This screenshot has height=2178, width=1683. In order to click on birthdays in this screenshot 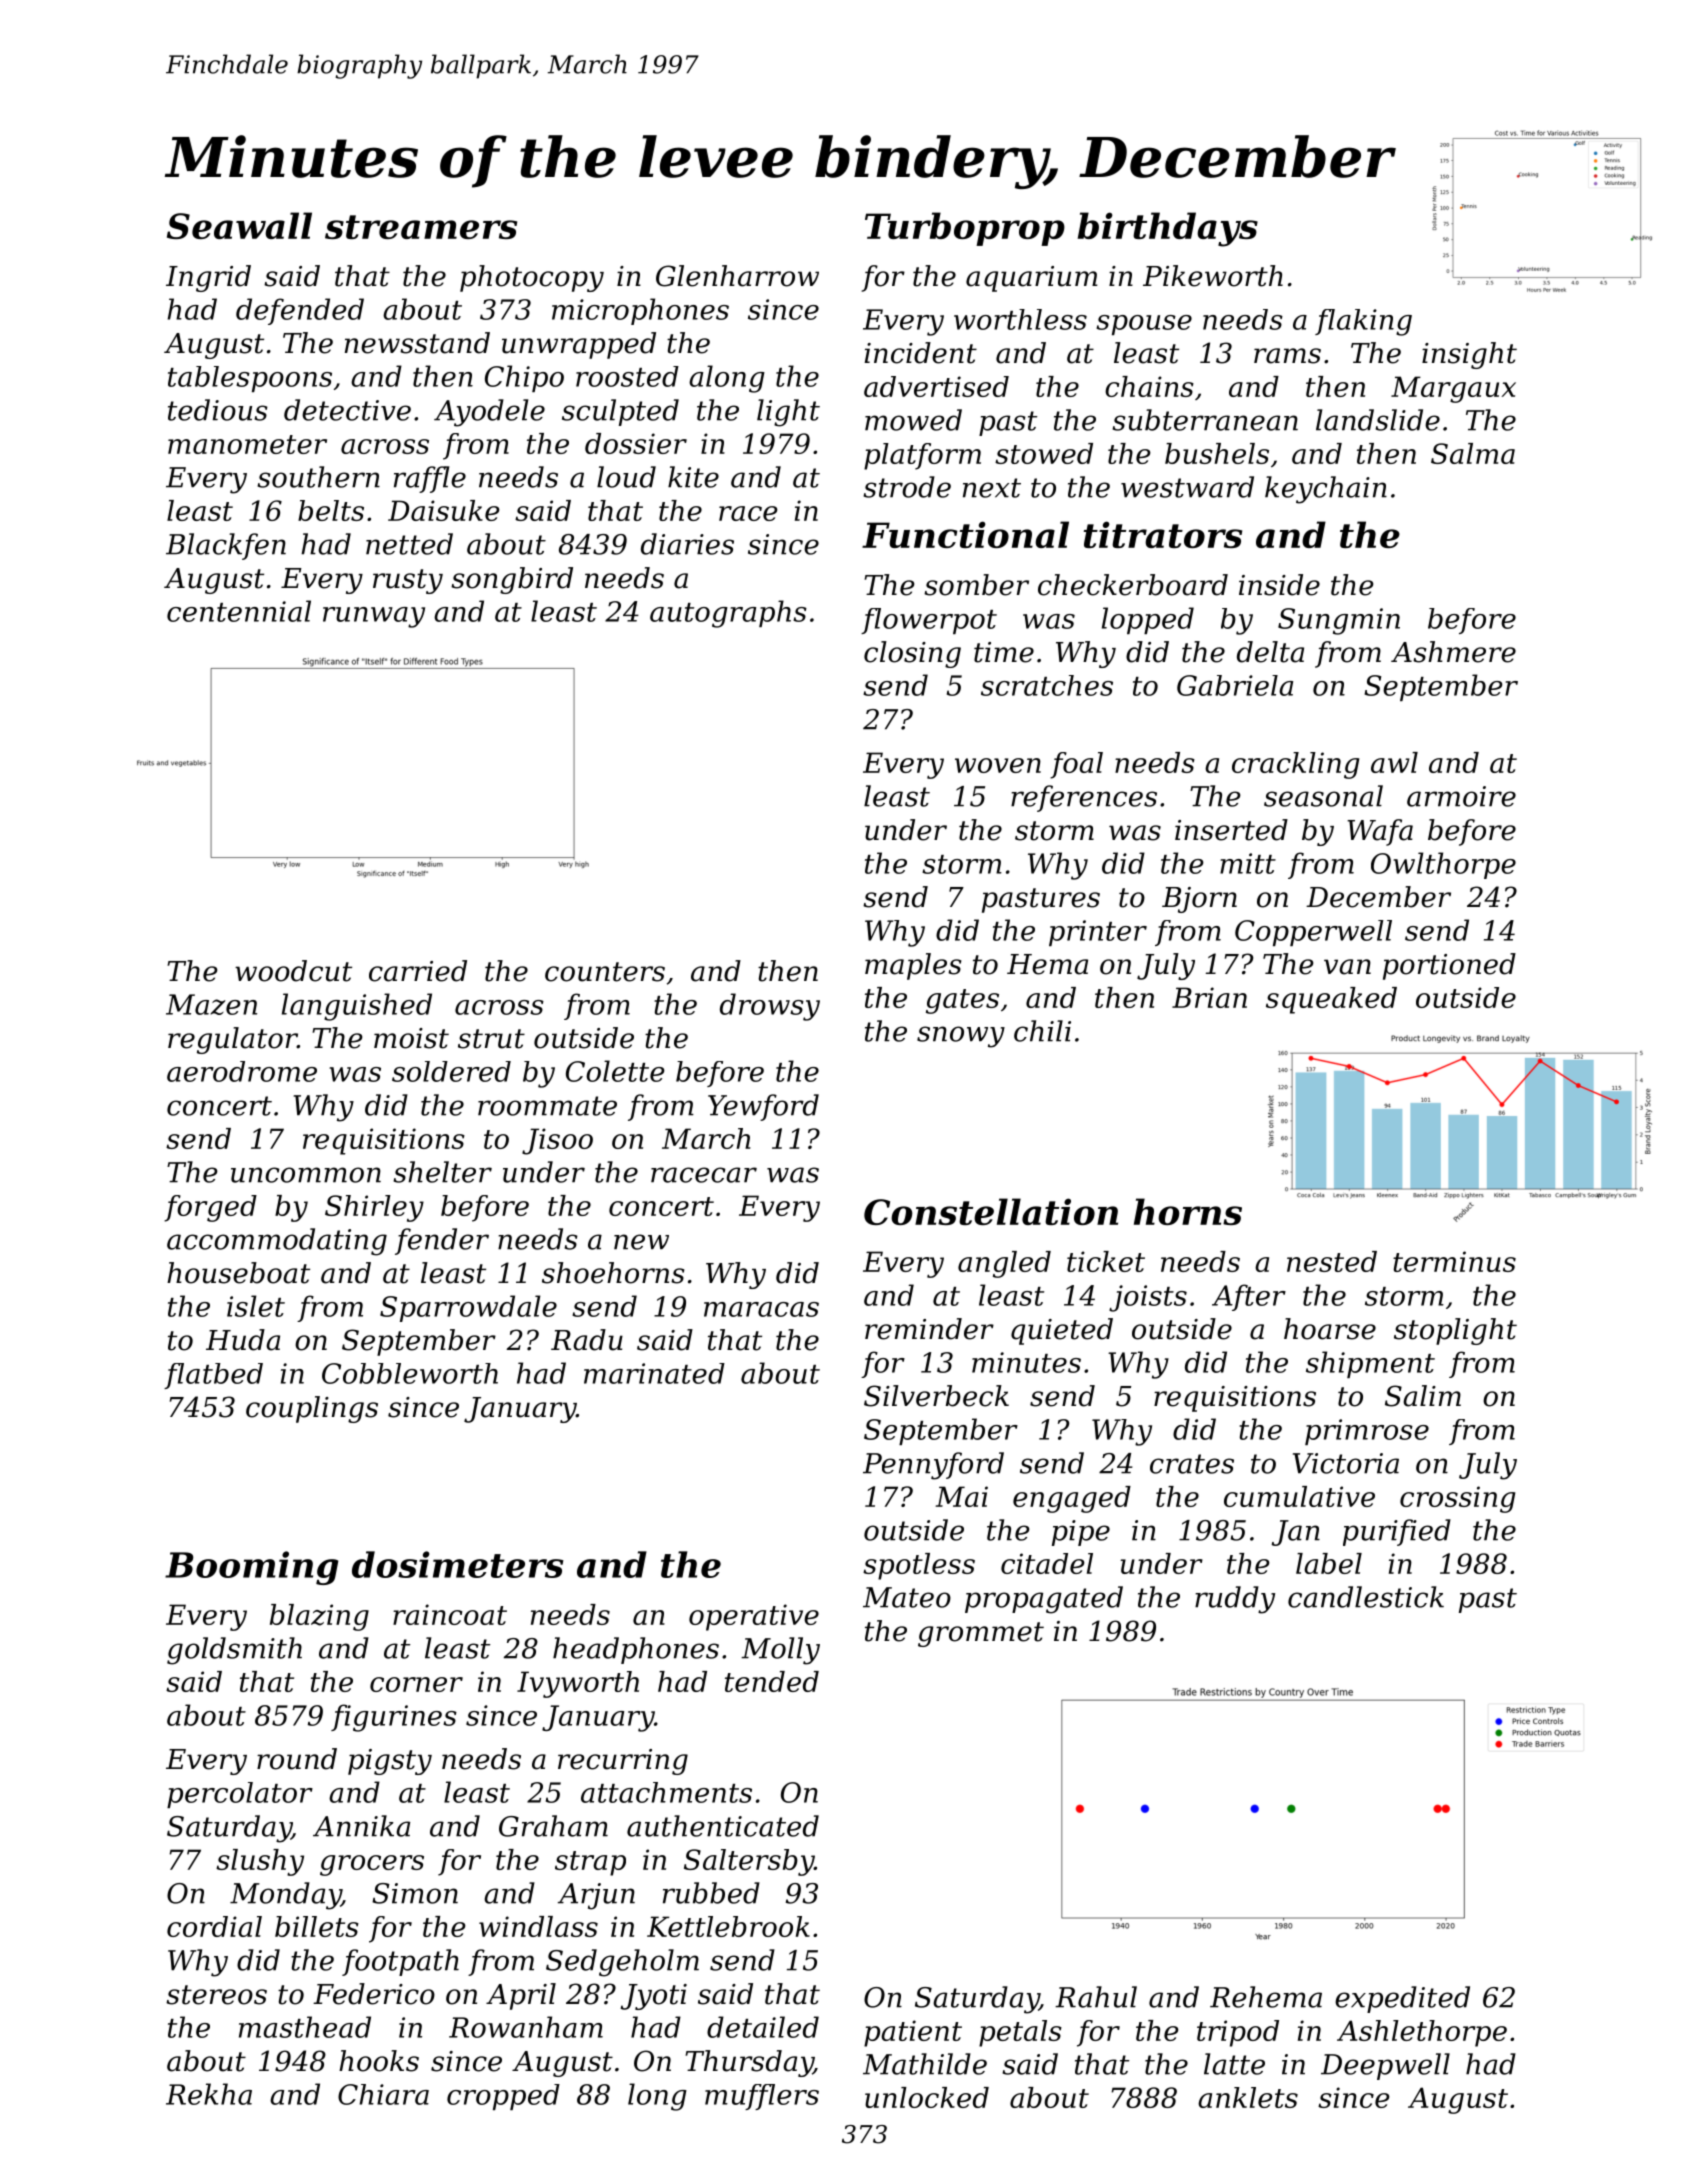, I will do `click(1168, 229)`.
